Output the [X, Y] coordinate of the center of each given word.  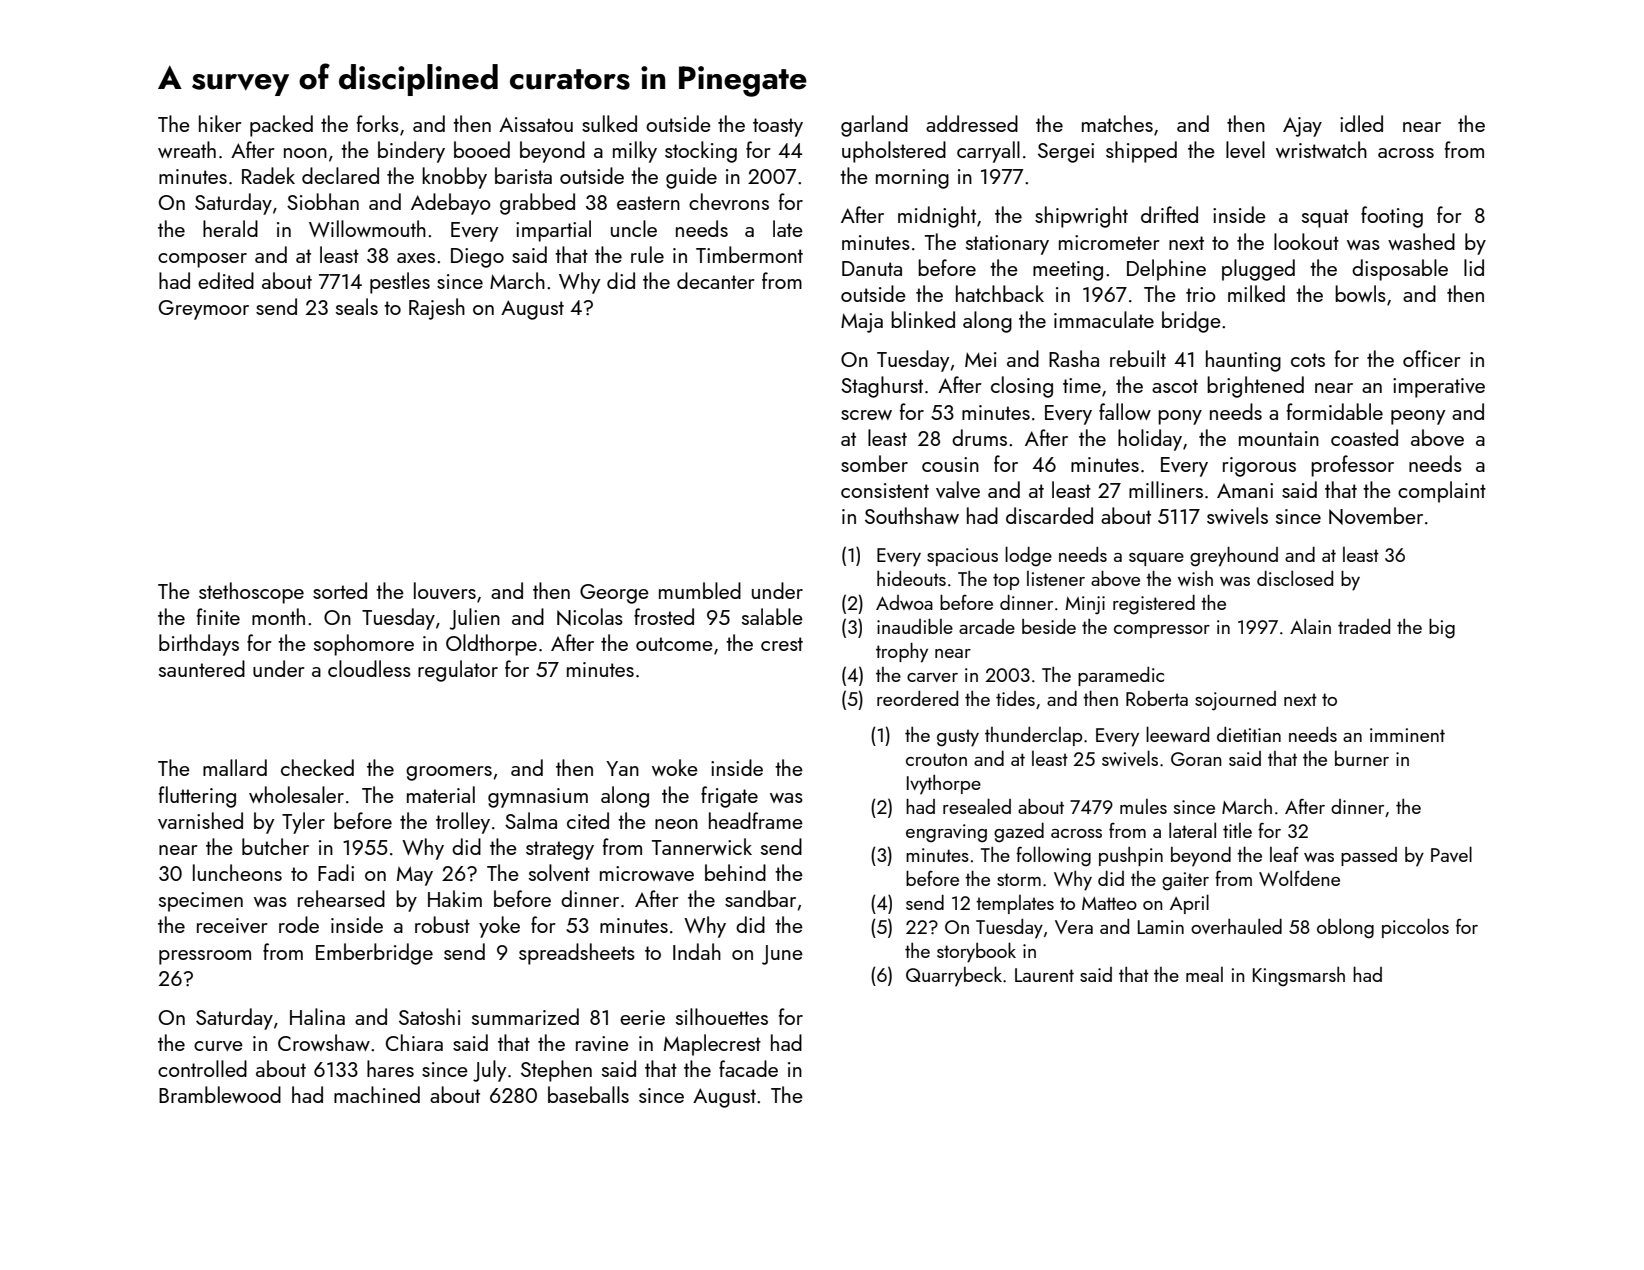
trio [1201, 294]
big [1442, 628]
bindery [411, 152]
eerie [642, 1017]
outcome [674, 644]
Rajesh [437, 309]
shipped [1141, 152]
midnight [937, 217]
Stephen [556, 1071]
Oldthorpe [491, 645]
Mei [981, 359]
